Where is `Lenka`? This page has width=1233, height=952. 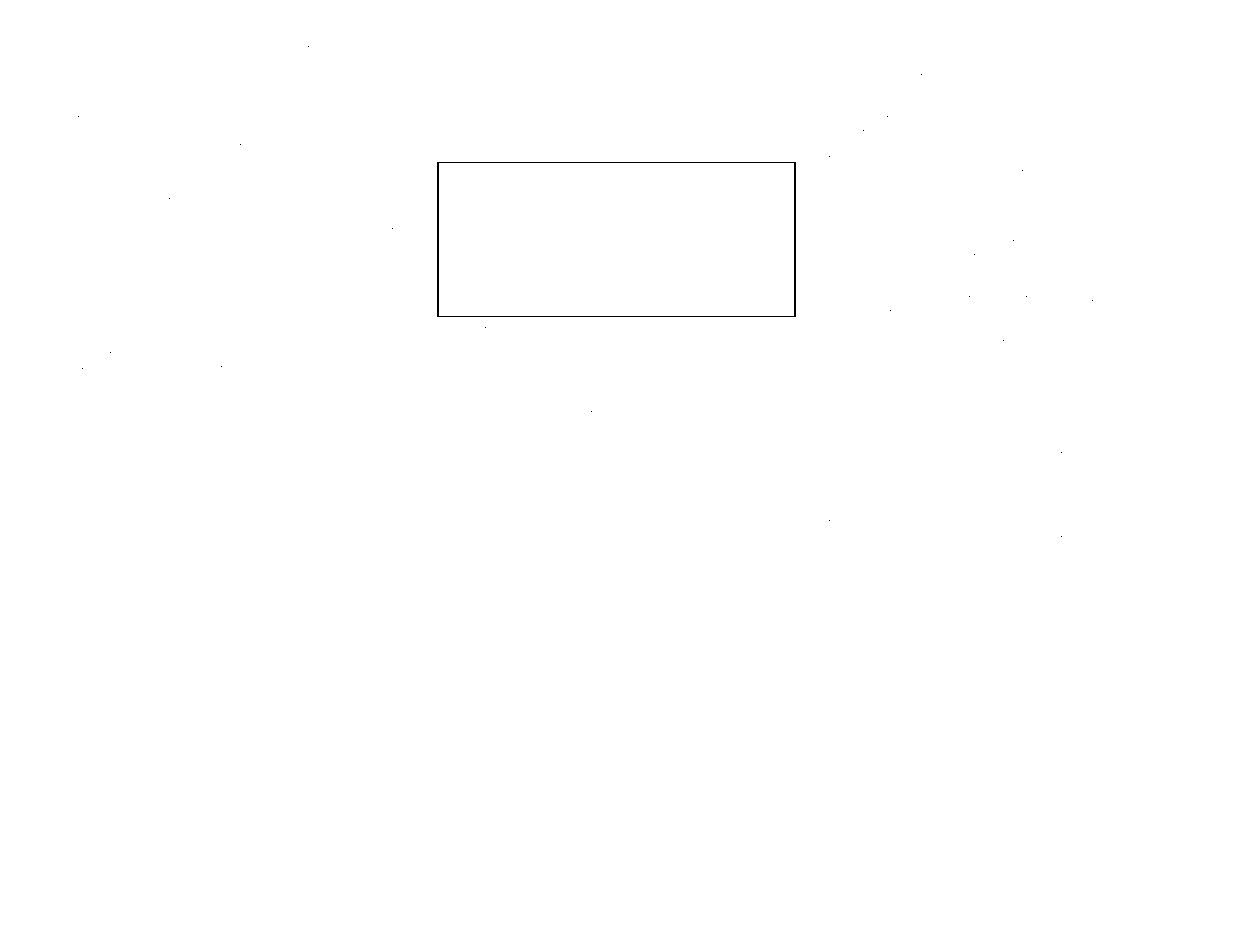
Lenka is located at coordinates (1167, 300).
